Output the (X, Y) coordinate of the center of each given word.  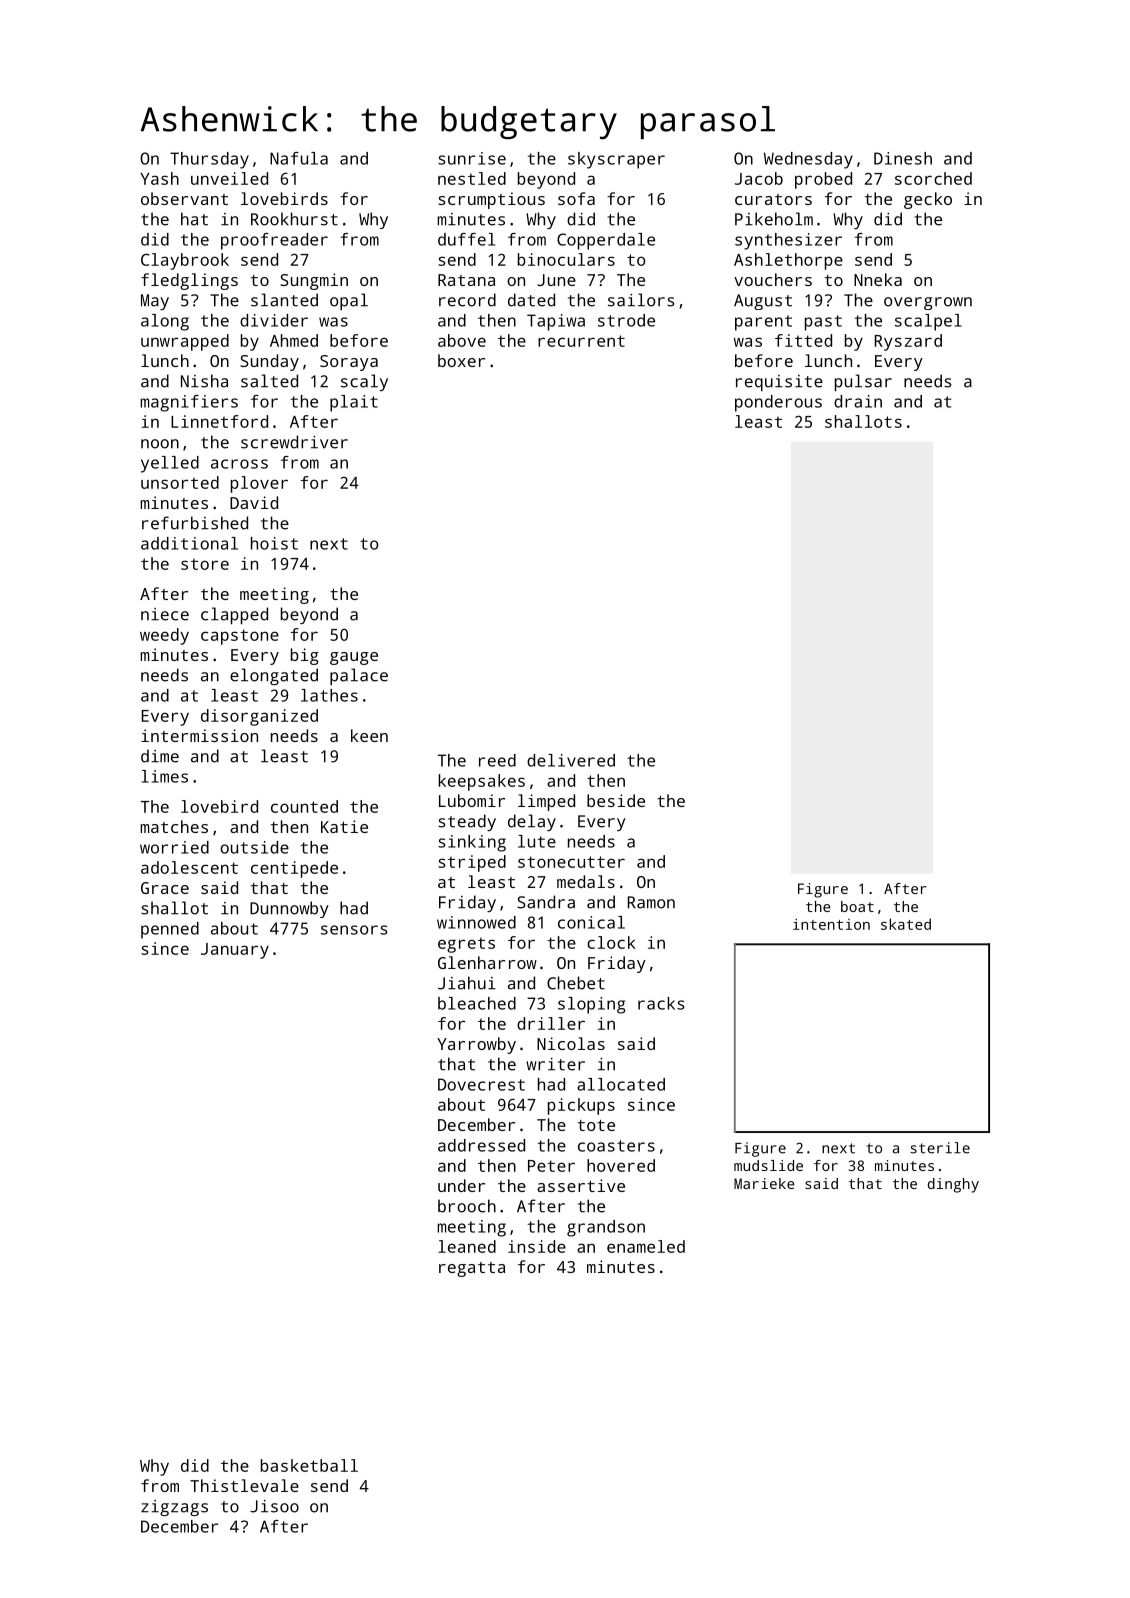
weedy (164, 636)
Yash (159, 178)
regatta (472, 1269)
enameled (646, 1246)
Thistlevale (244, 1485)
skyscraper (616, 160)
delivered (571, 760)
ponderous (778, 403)
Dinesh (903, 158)
